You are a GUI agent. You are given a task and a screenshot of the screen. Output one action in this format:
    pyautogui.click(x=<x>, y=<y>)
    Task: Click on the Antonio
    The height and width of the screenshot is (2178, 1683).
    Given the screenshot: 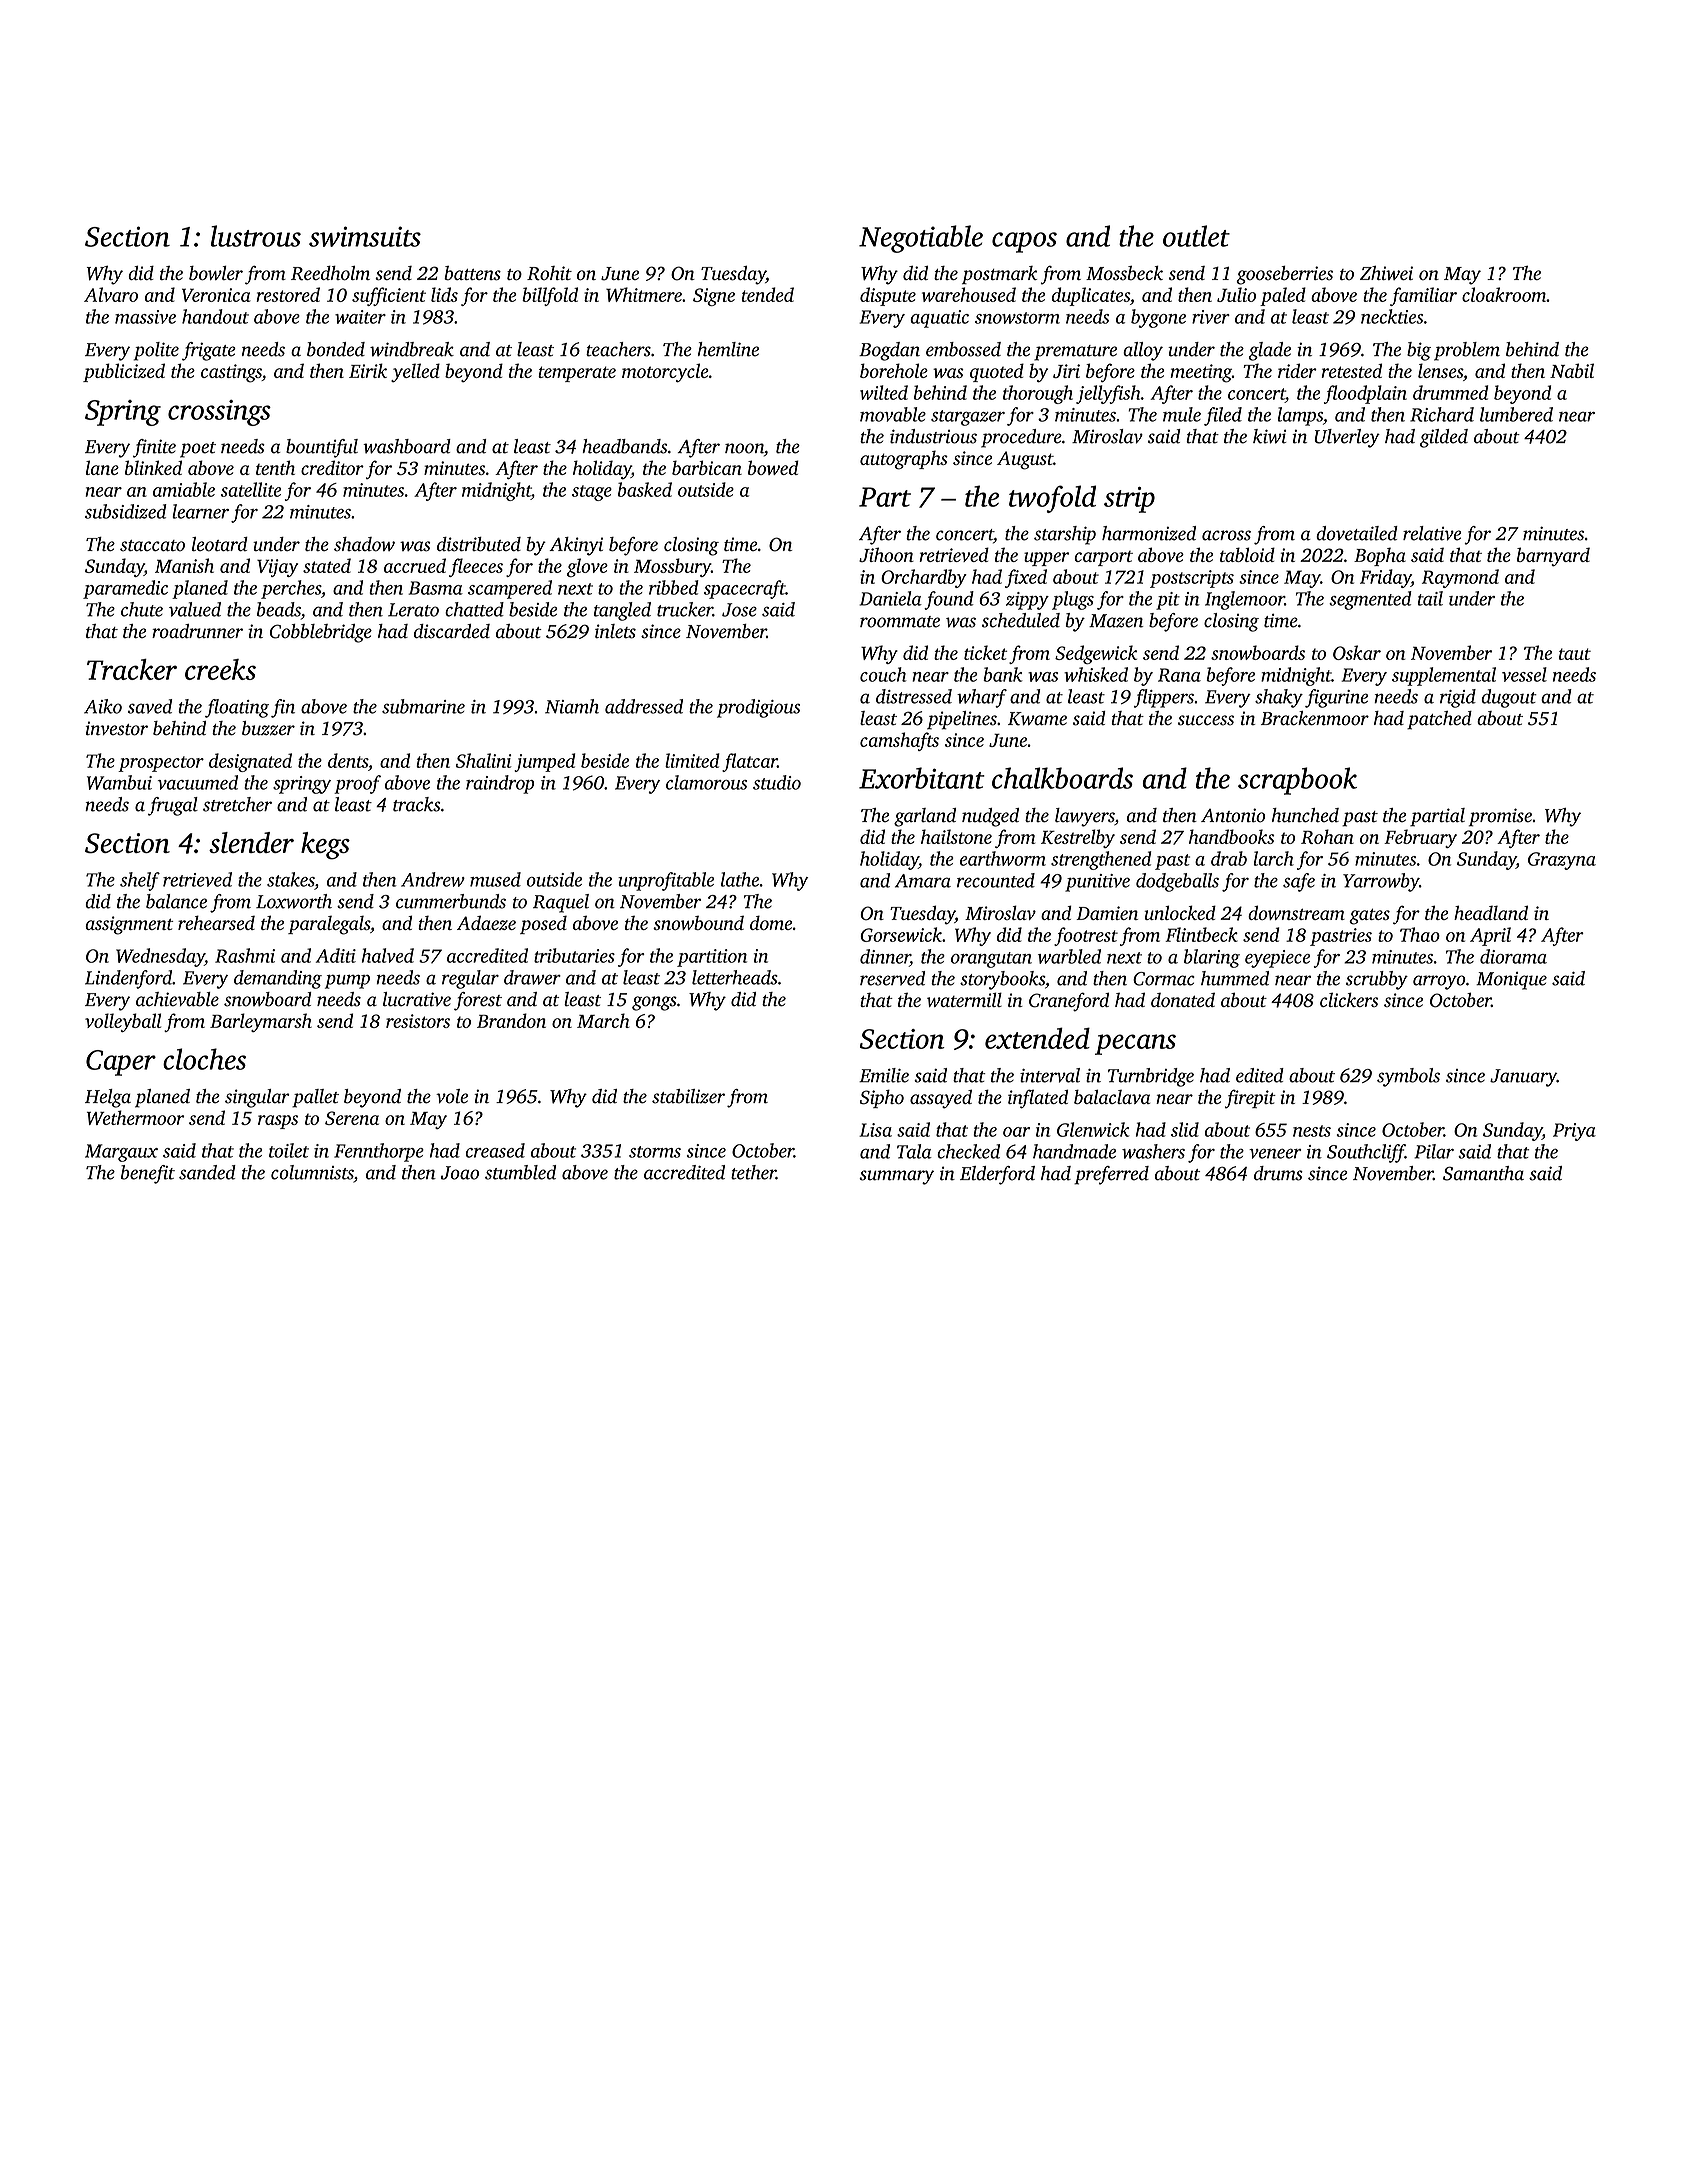 What is the action you would take?
    pyautogui.click(x=1233, y=815)
